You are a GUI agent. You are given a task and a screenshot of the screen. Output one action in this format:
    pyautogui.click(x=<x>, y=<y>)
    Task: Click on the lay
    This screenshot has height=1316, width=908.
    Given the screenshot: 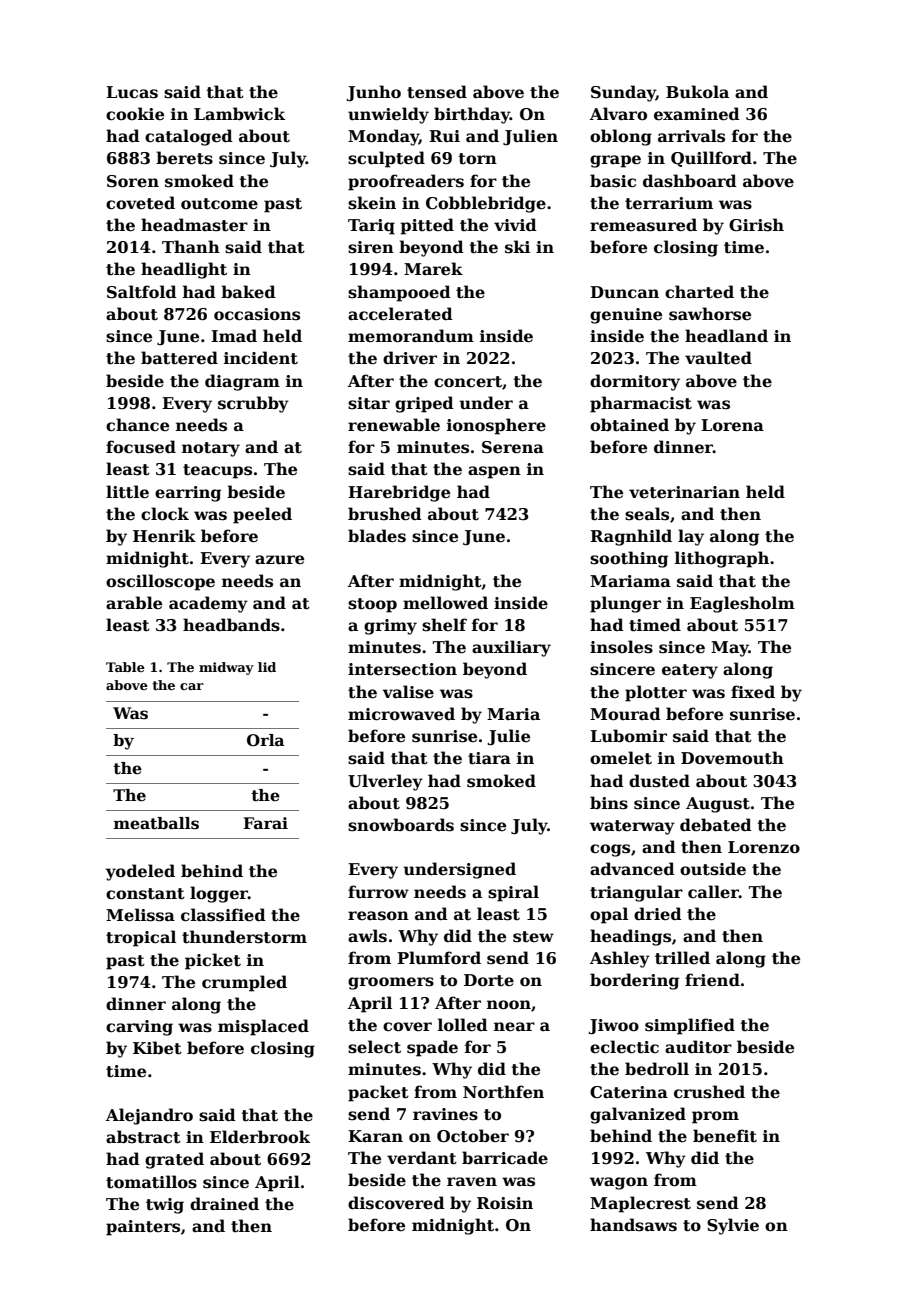 What is the action you would take?
    pyautogui.click(x=691, y=537)
